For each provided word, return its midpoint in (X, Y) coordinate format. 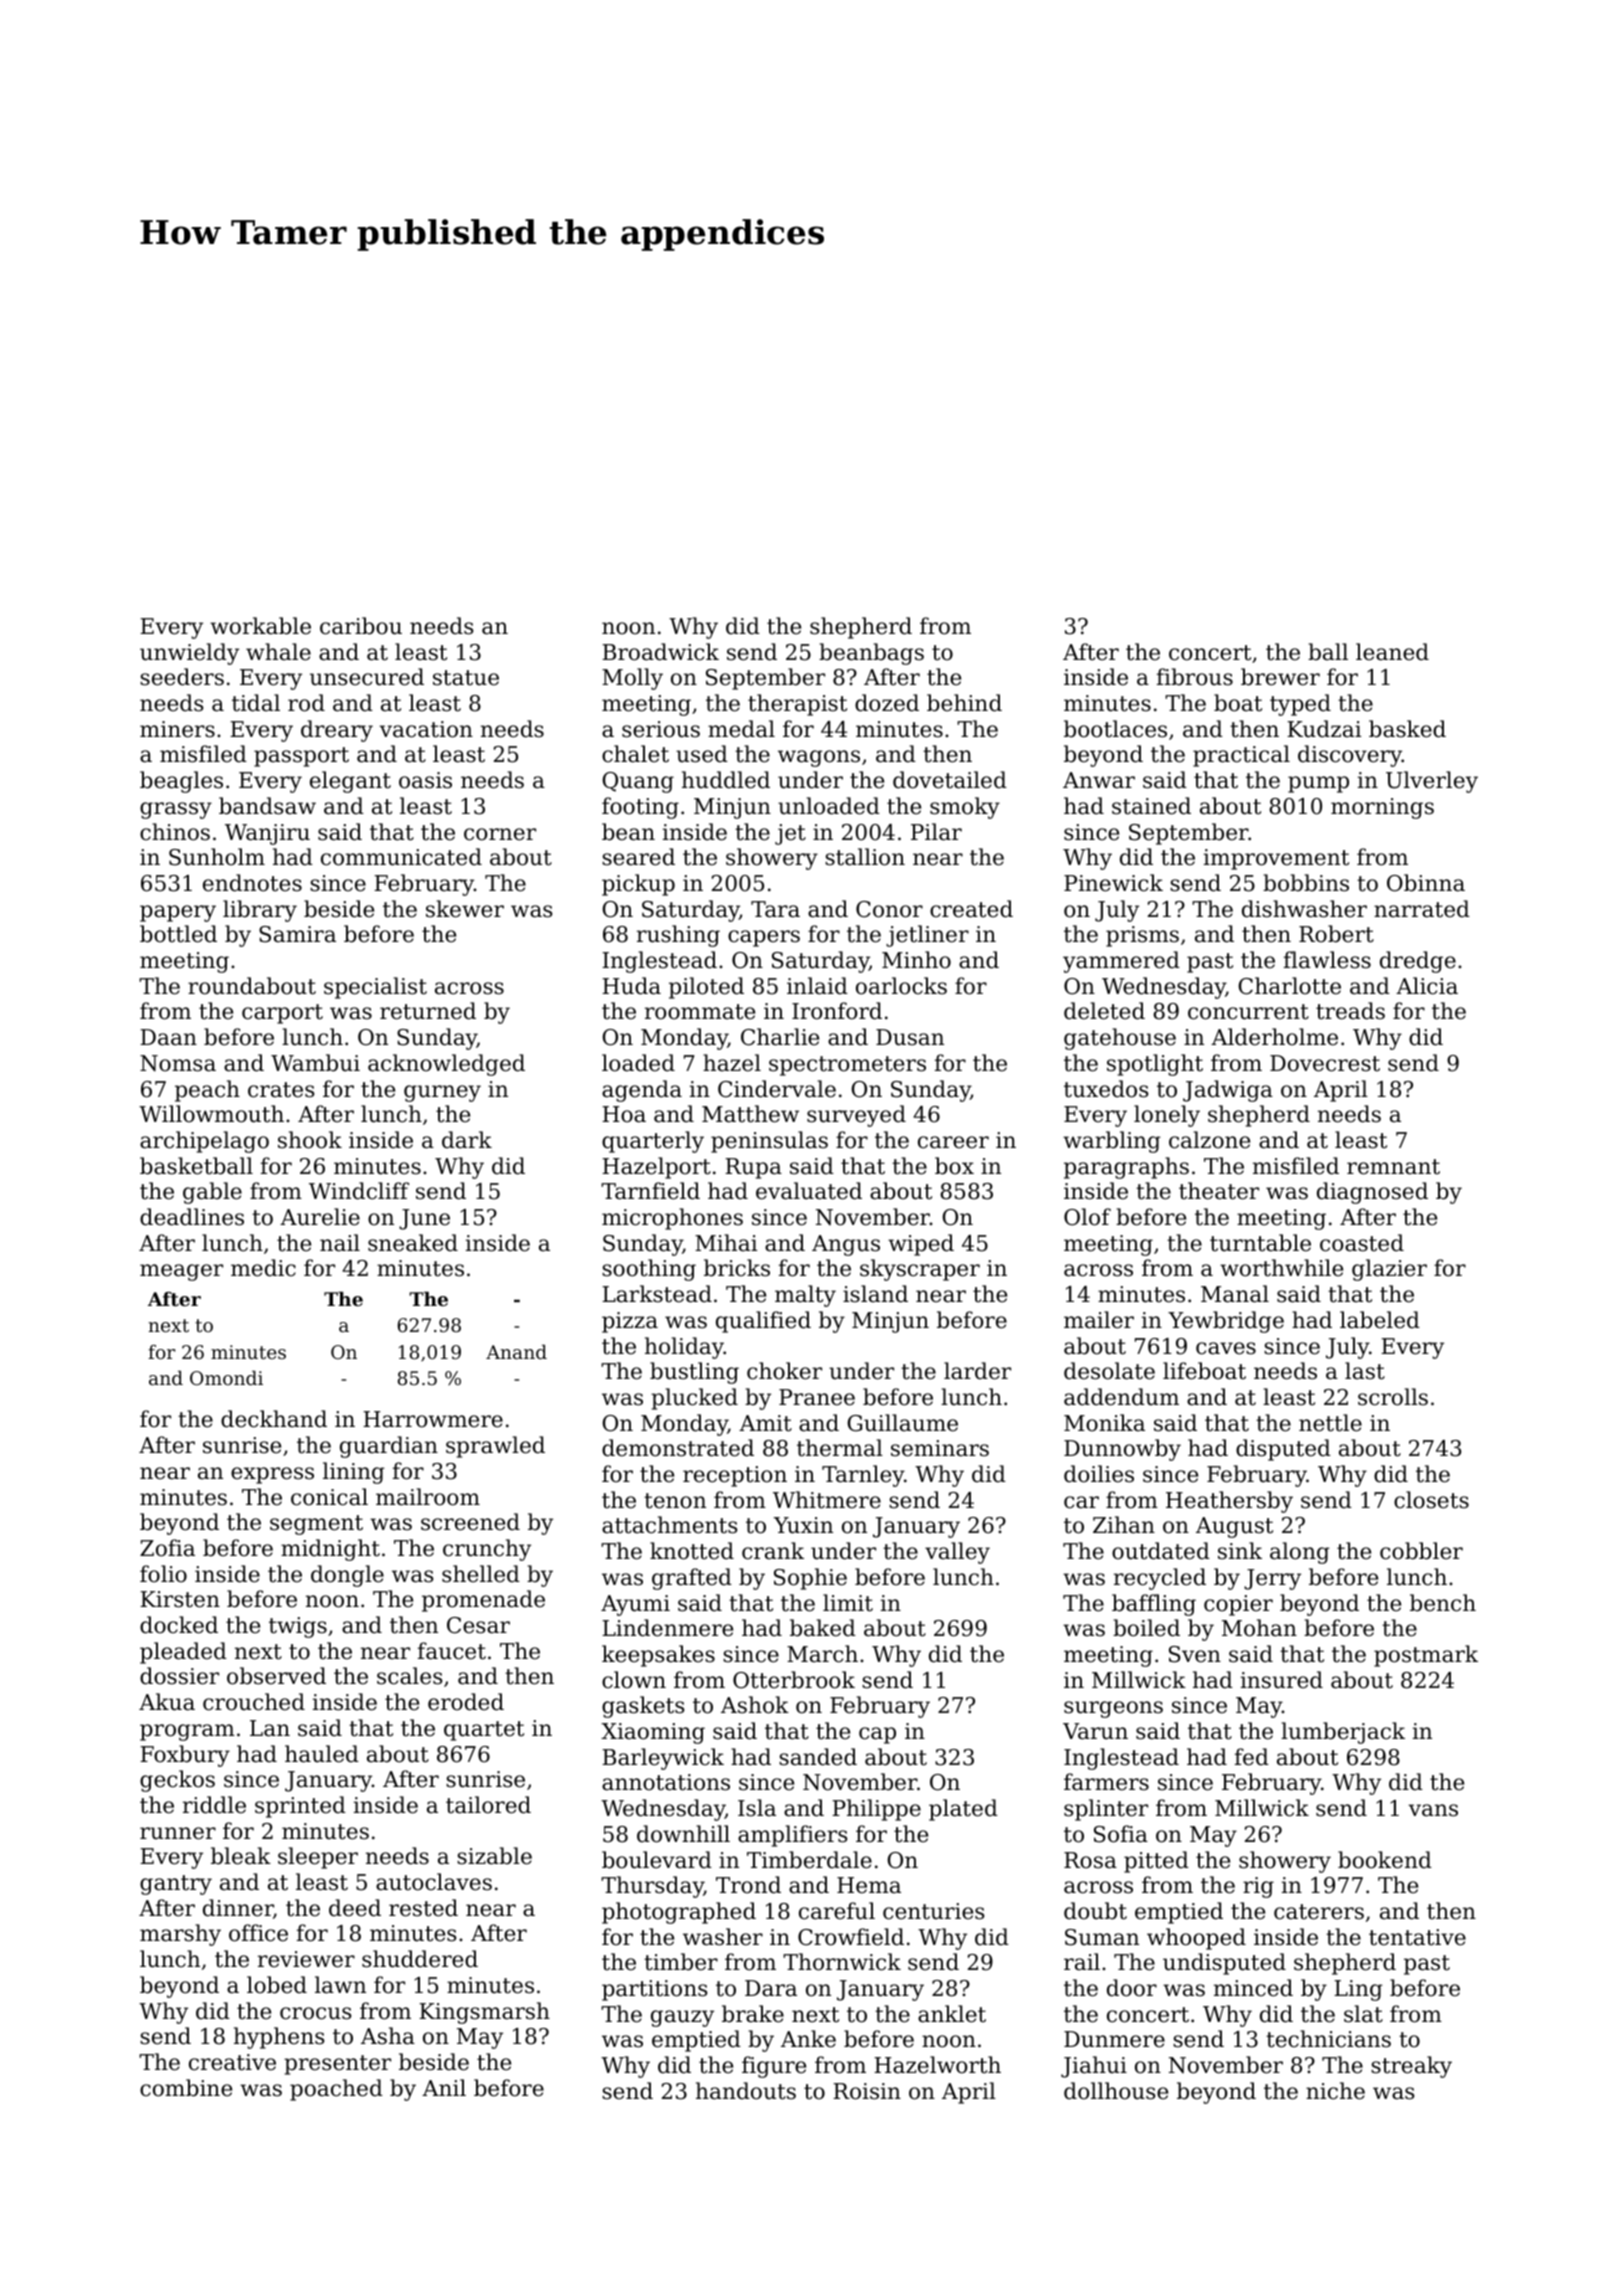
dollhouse (1116, 2091)
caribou (361, 626)
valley (957, 1553)
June (424, 1219)
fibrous (1195, 677)
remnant (1393, 1167)
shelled (481, 1574)
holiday (684, 1348)
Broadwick (660, 652)
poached (336, 2090)
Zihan (1124, 1525)
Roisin (867, 2091)
